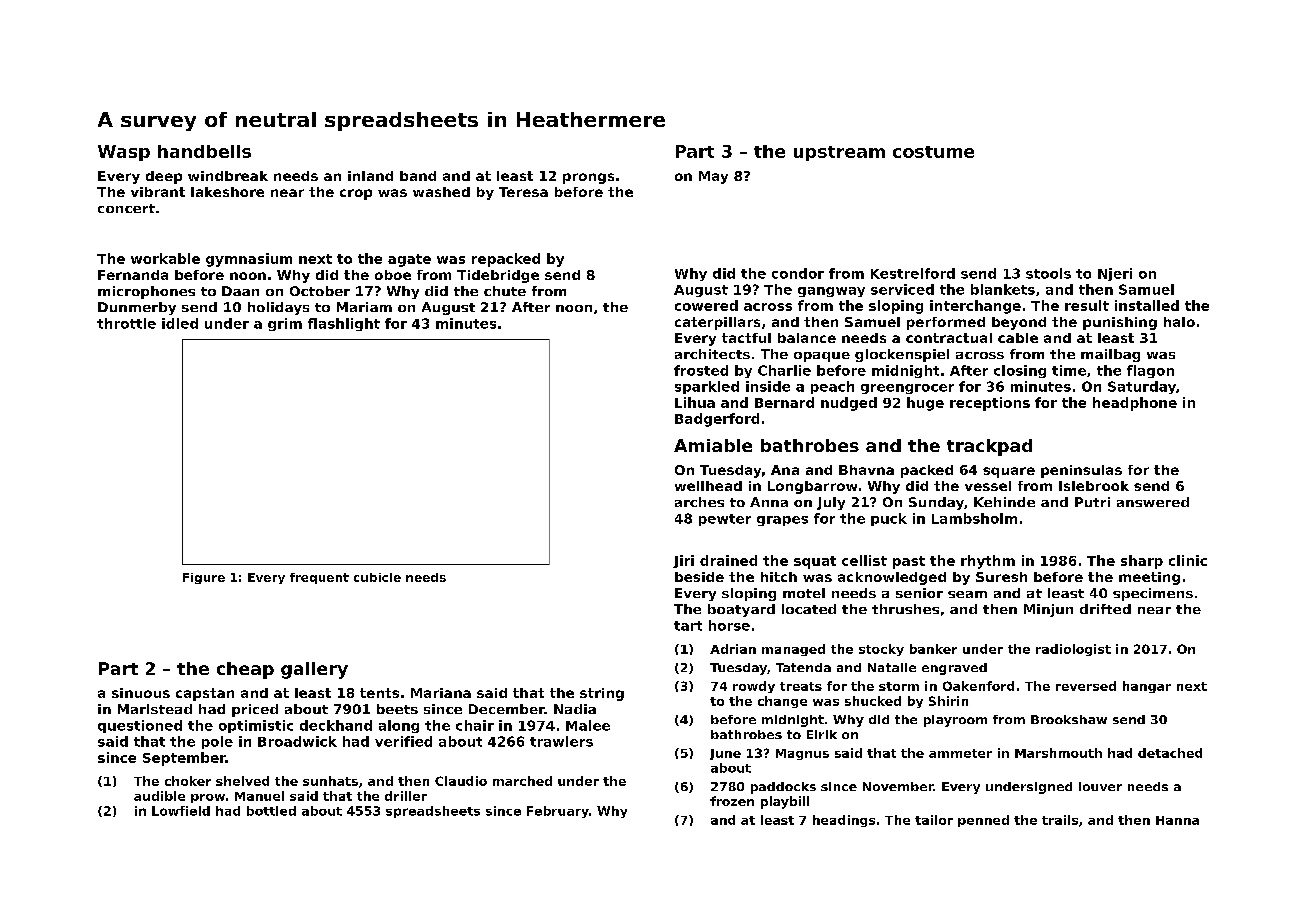 The width and height of the screenshot is (1308, 924). Describe the element at coordinates (1058, 753) in the screenshot. I see `Marshmouth` at that location.
